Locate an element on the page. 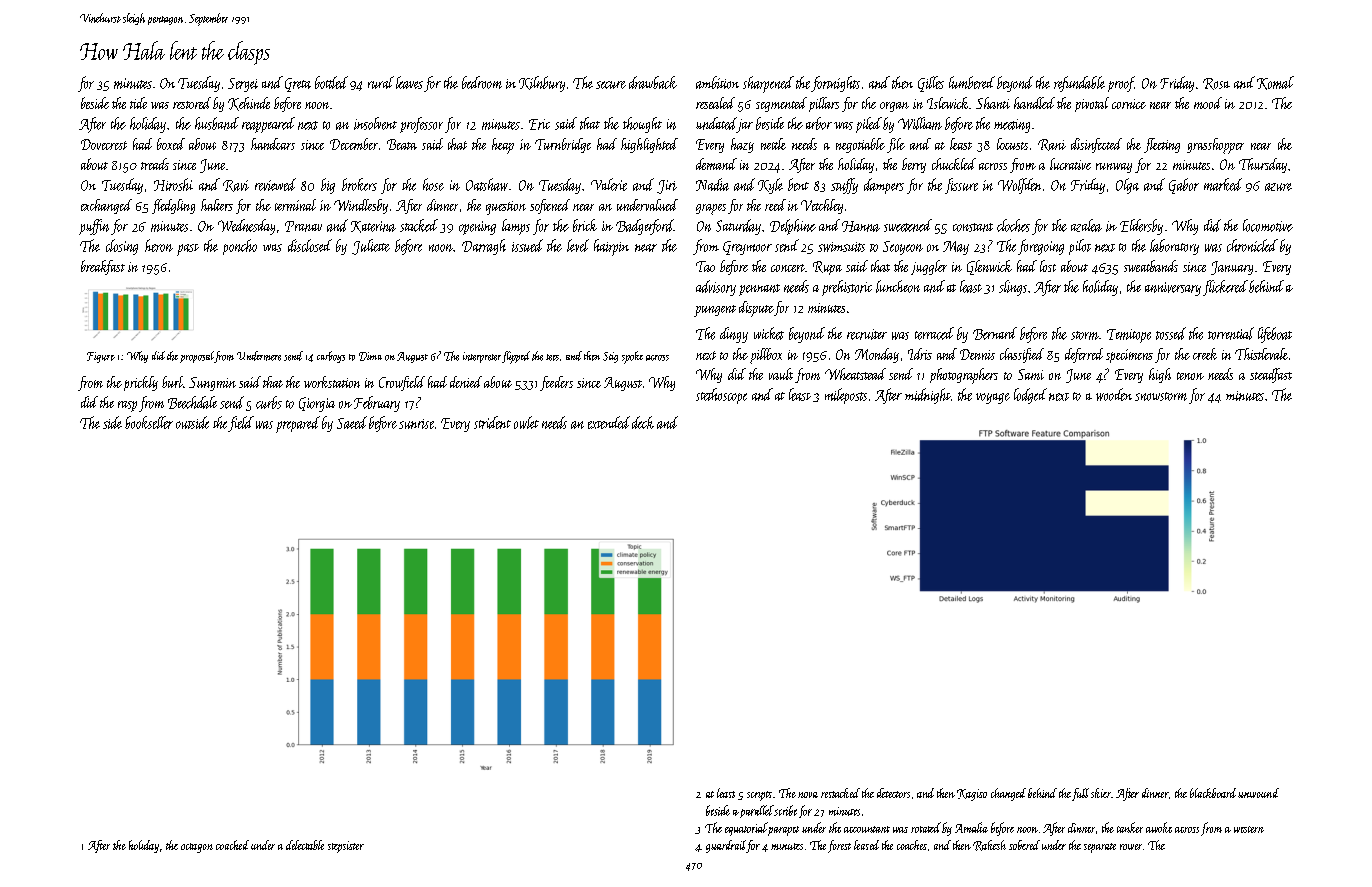 The image size is (1372, 887). leaves is located at coordinates (409, 82).
